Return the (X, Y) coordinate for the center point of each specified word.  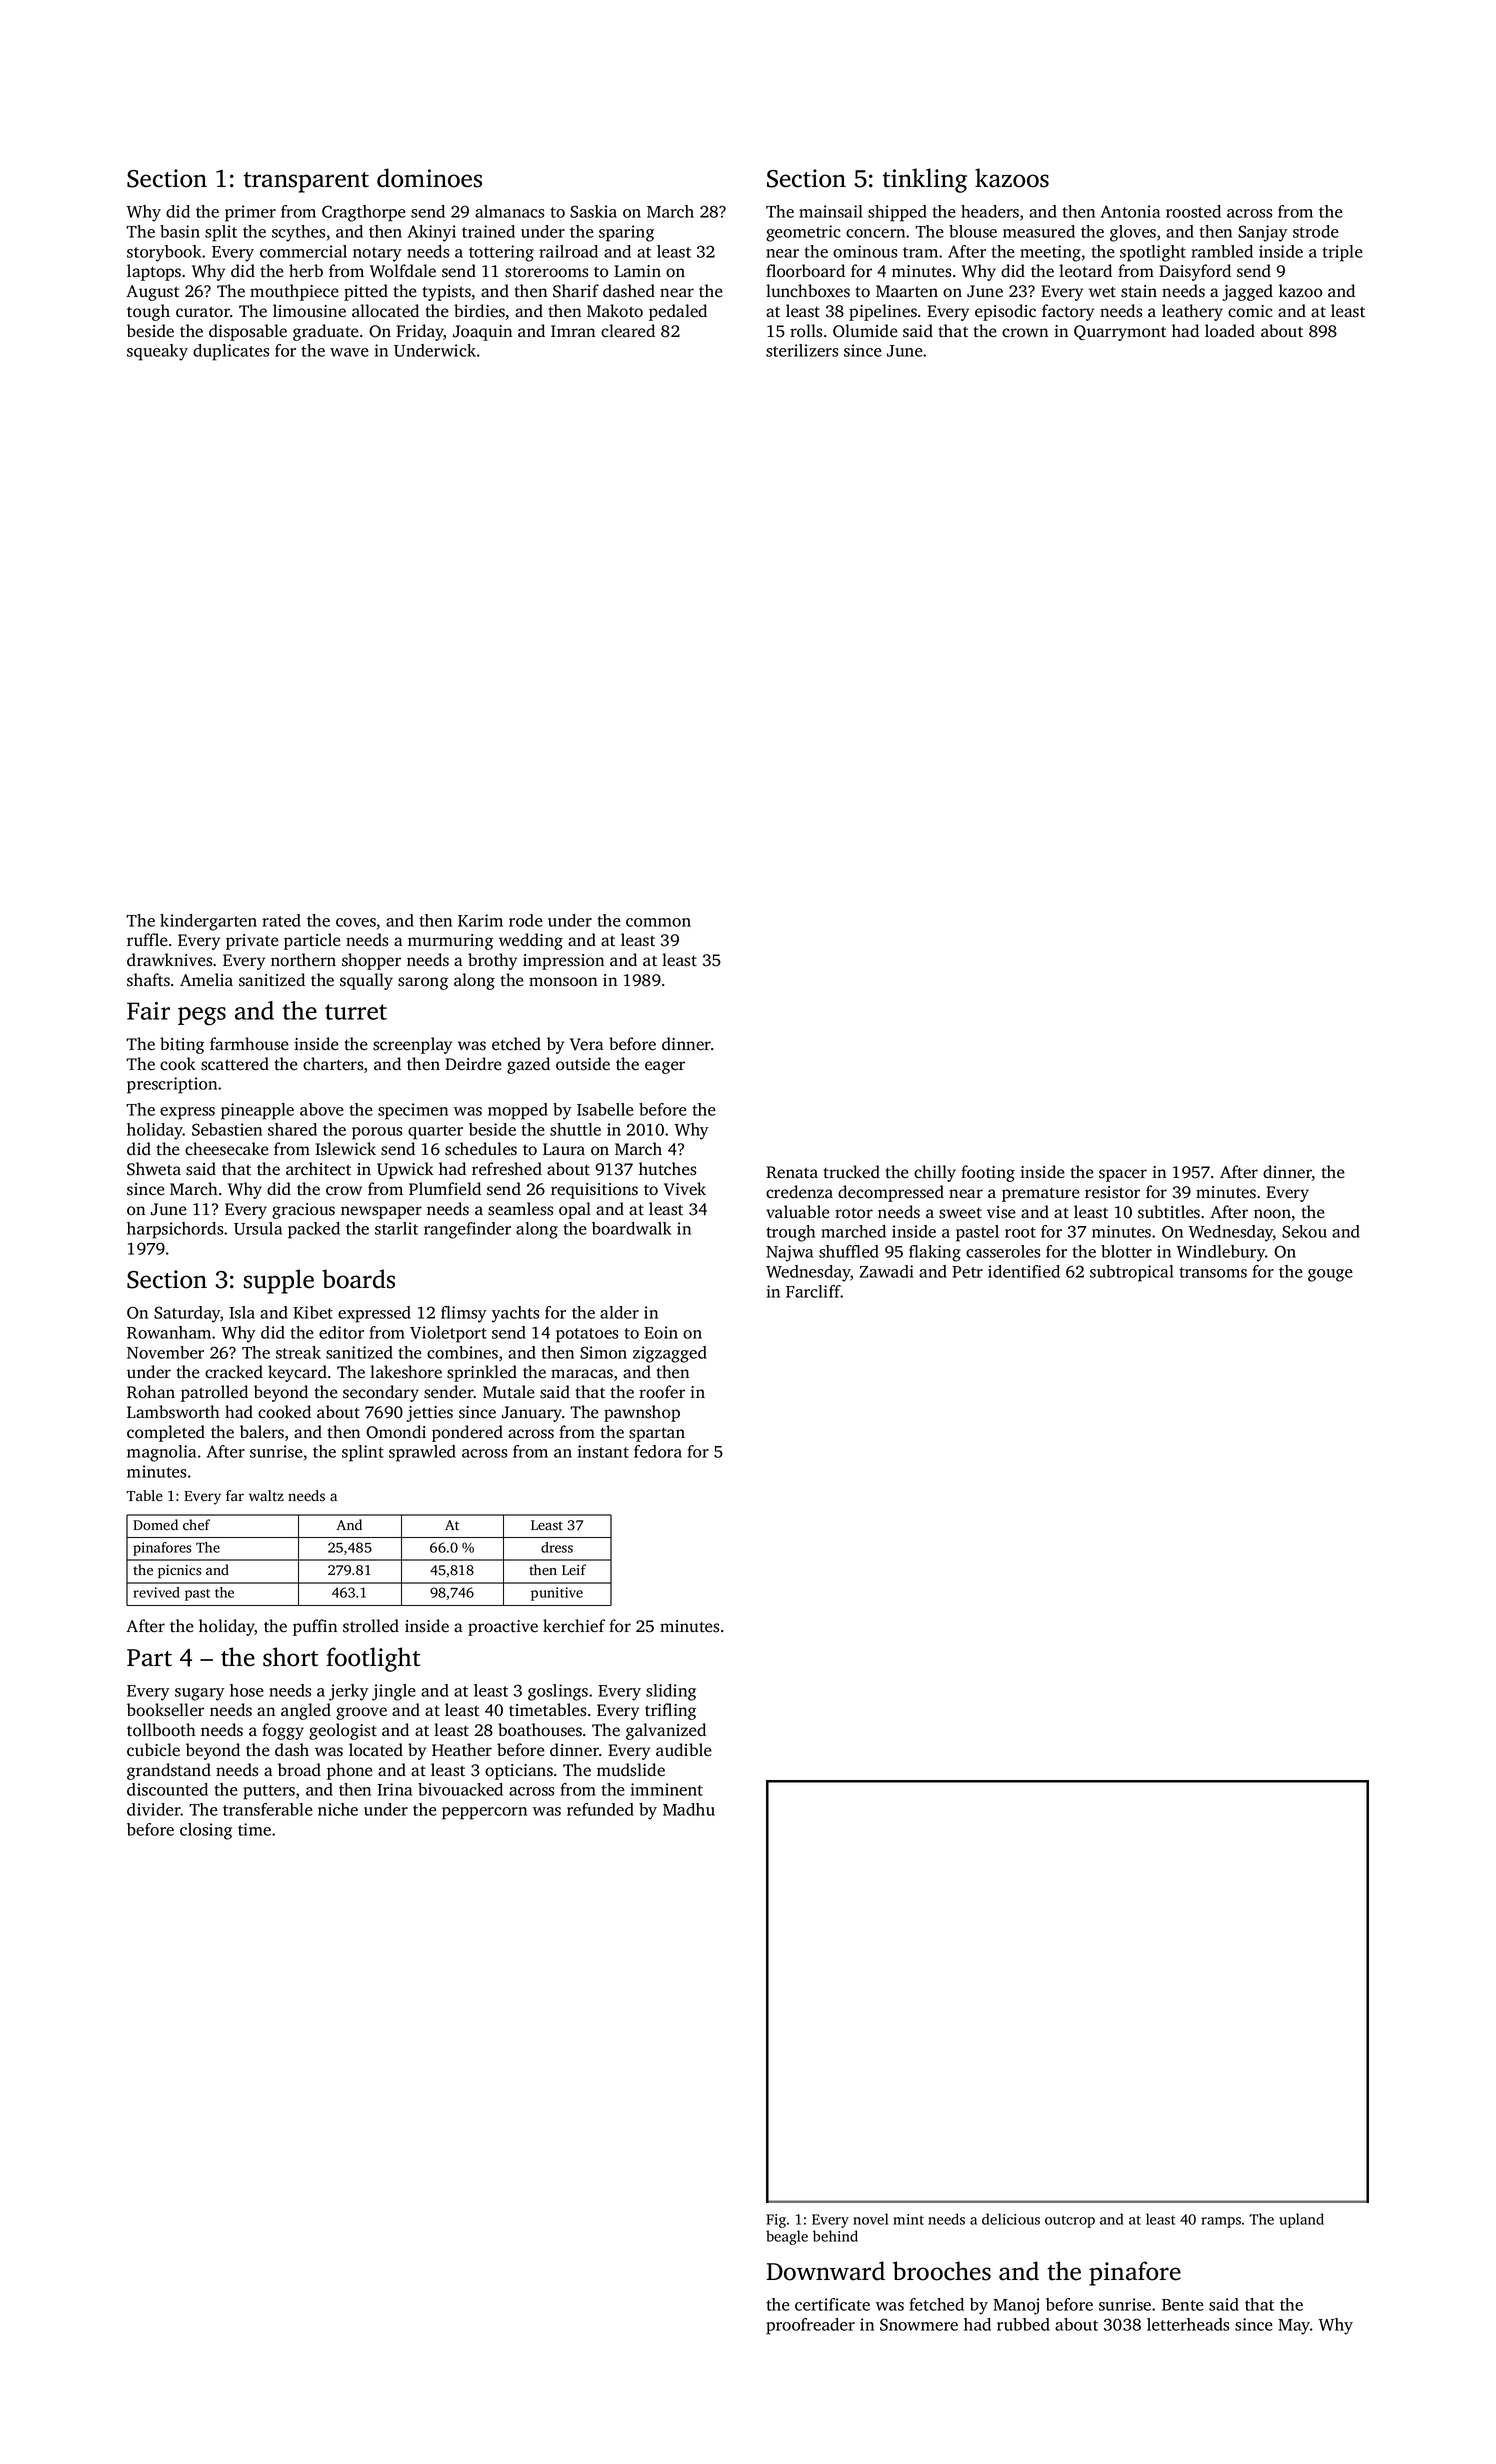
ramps (1221, 2222)
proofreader (810, 2326)
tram (920, 252)
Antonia (1130, 211)
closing (206, 1831)
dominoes (429, 178)
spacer (1123, 1175)
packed (314, 1230)
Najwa (789, 1253)
